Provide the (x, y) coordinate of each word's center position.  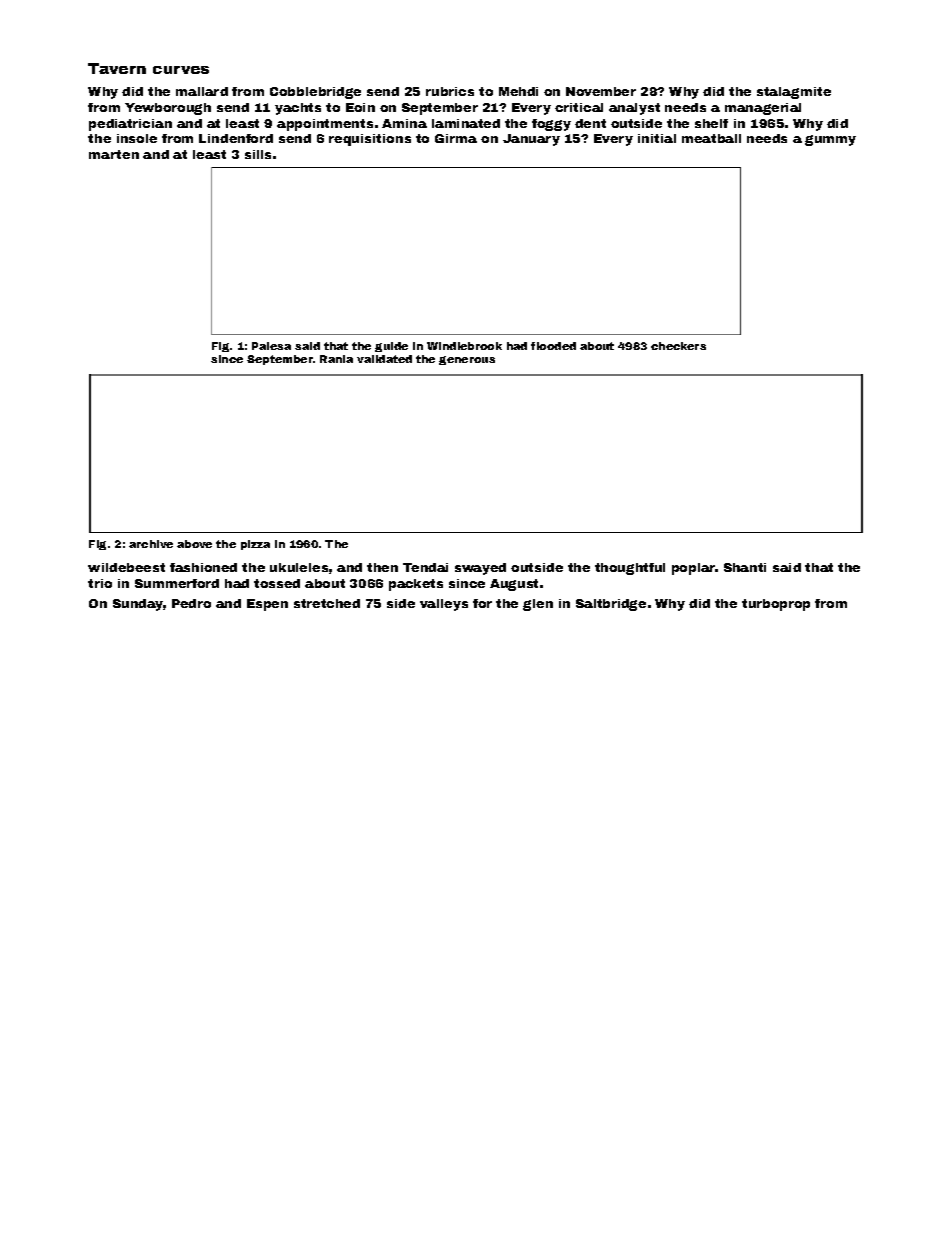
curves (181, 70)
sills (258, 154)
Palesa (271, 346)
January (531, 140)
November (601, 91)
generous (467, 360)
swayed (480, 569)
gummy (830, 140)
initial (657, 138)
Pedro (191, 603)
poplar (693, 569)
